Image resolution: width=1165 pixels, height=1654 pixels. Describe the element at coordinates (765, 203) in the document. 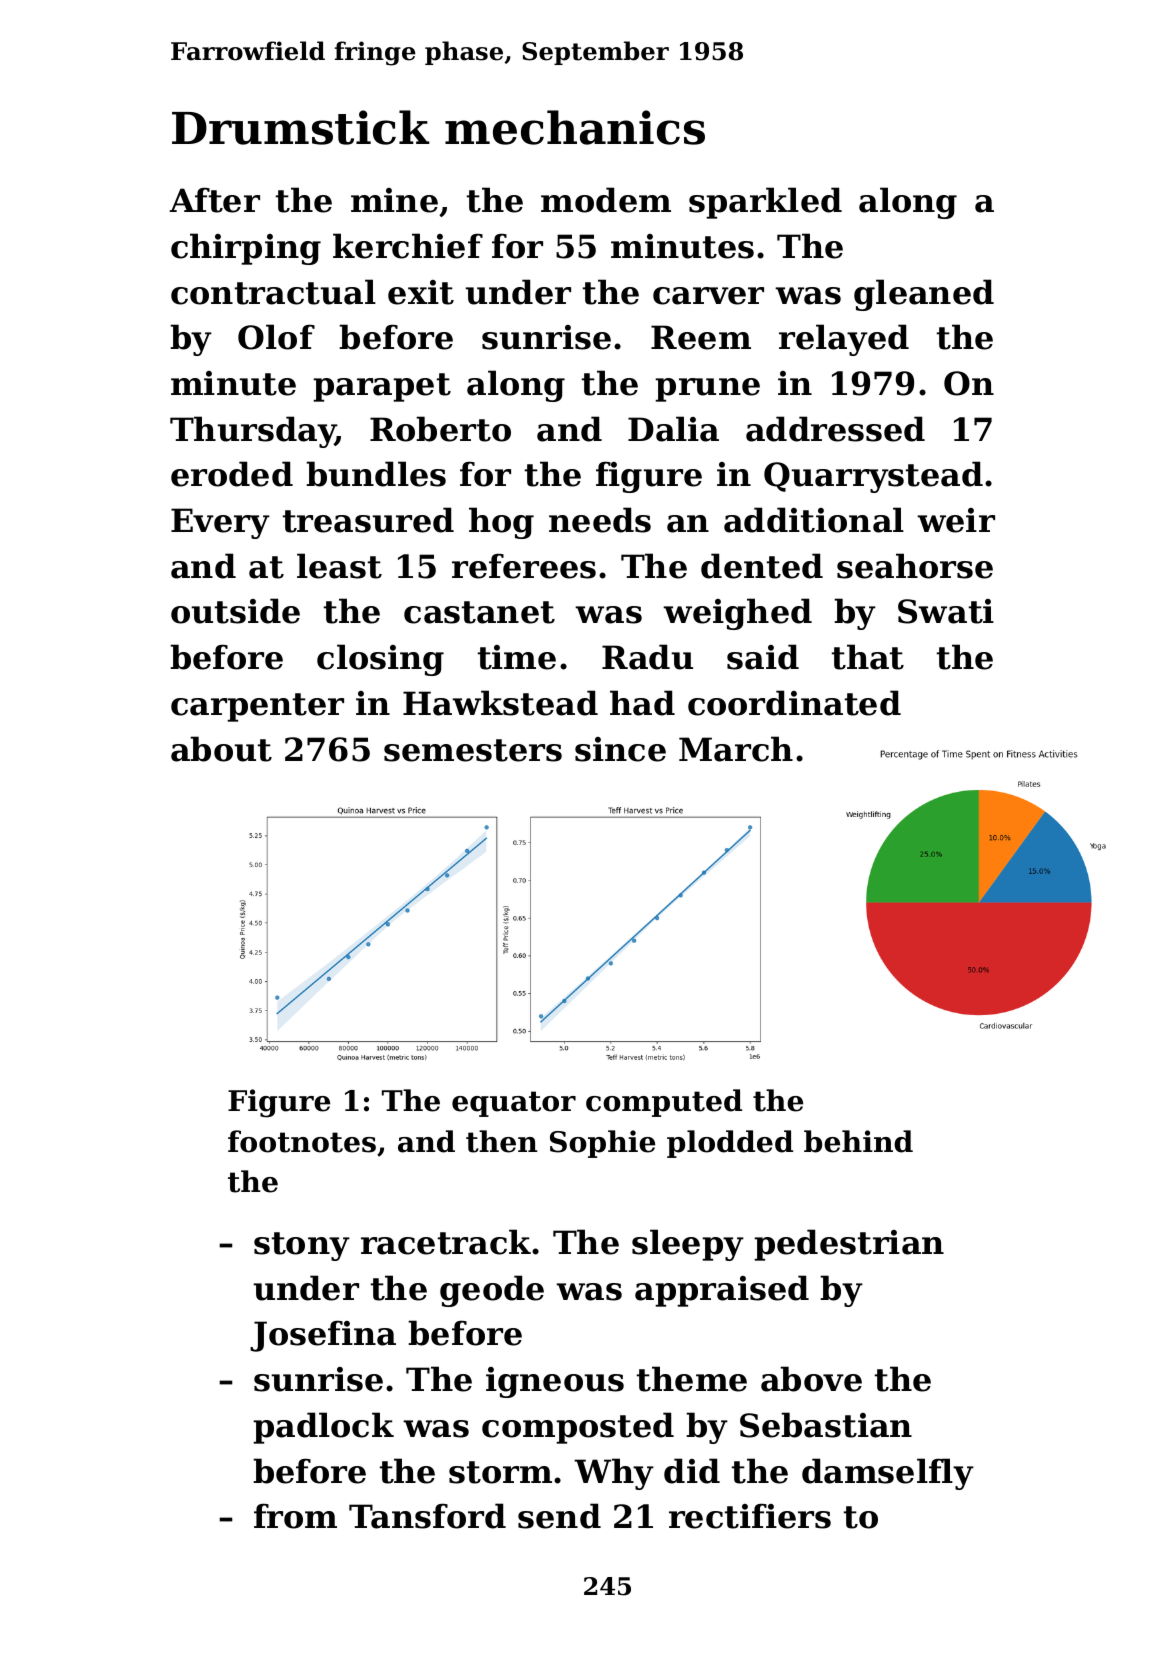

I see `sparkled` at that location.
